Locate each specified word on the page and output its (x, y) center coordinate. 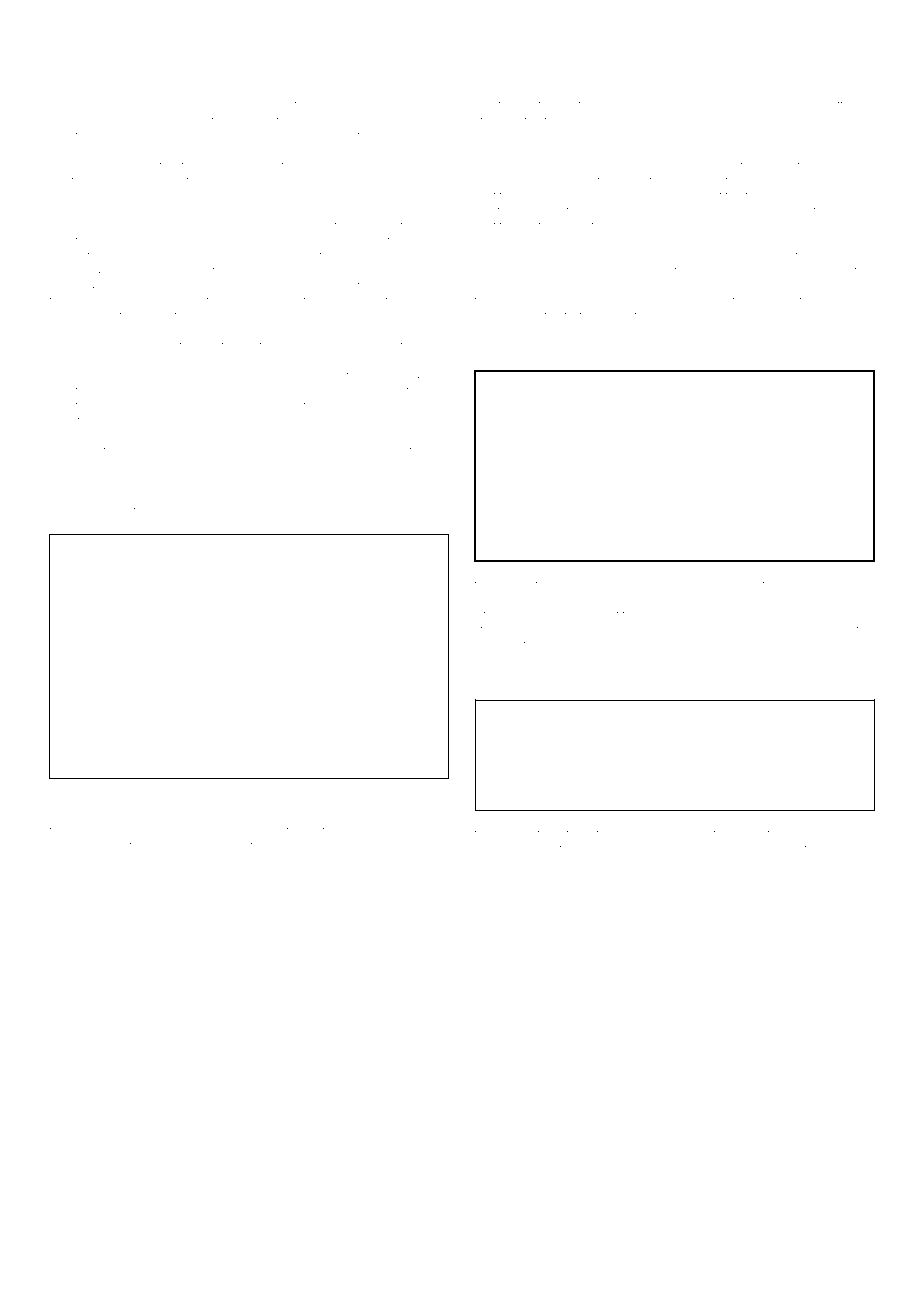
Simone (658, 629)
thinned (517, 211)
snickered (346, 346)
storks (489, 630)
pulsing (554, 676)
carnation (843, 345)
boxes (173, 196)
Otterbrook (501, 614)
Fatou (799, 165)
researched (230, 376)
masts (64, 181)
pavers (835, 256)
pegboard (794, 601)
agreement (572, 183)
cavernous (143, 790)
